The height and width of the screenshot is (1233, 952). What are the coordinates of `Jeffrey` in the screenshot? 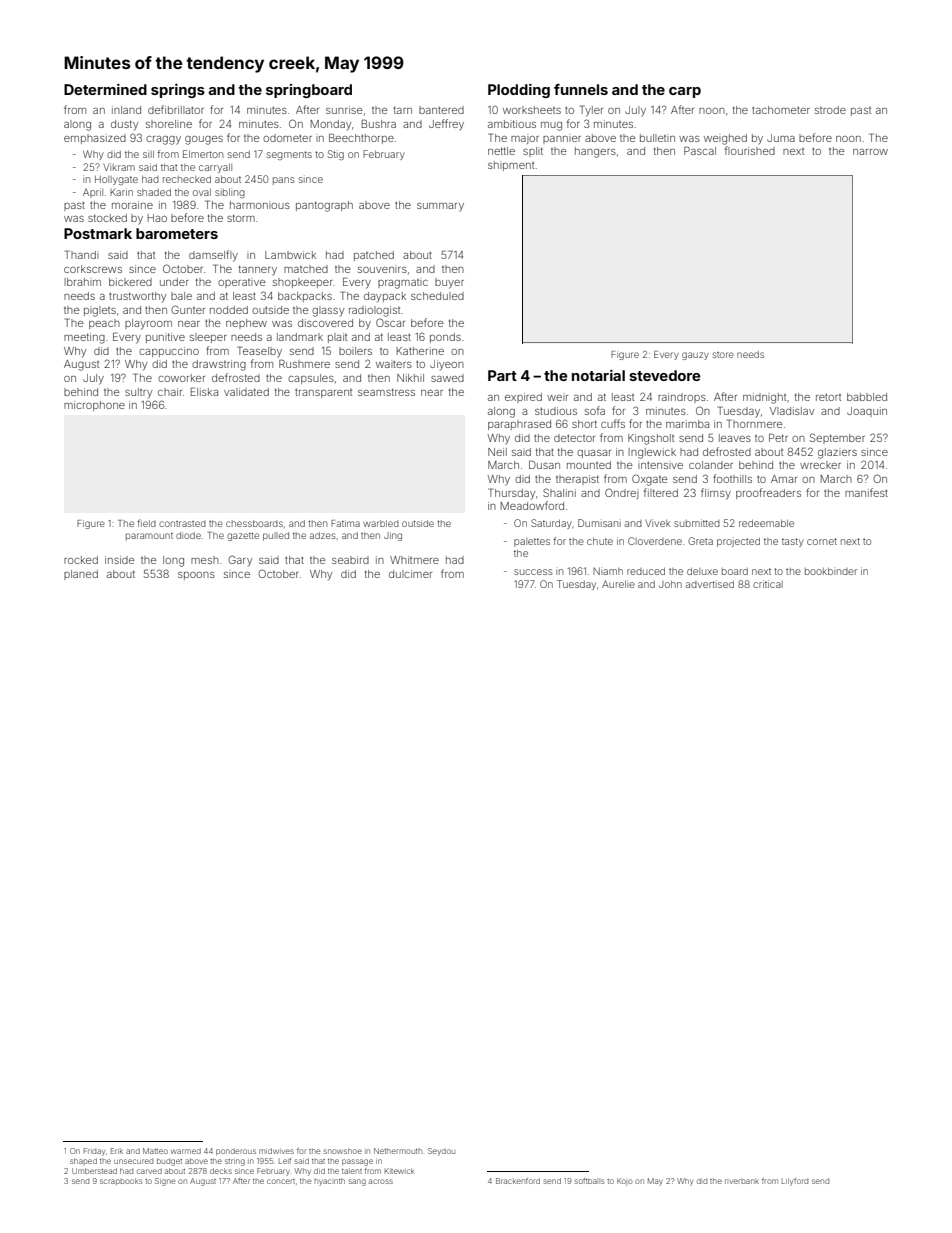 It's located at (446, 125).
